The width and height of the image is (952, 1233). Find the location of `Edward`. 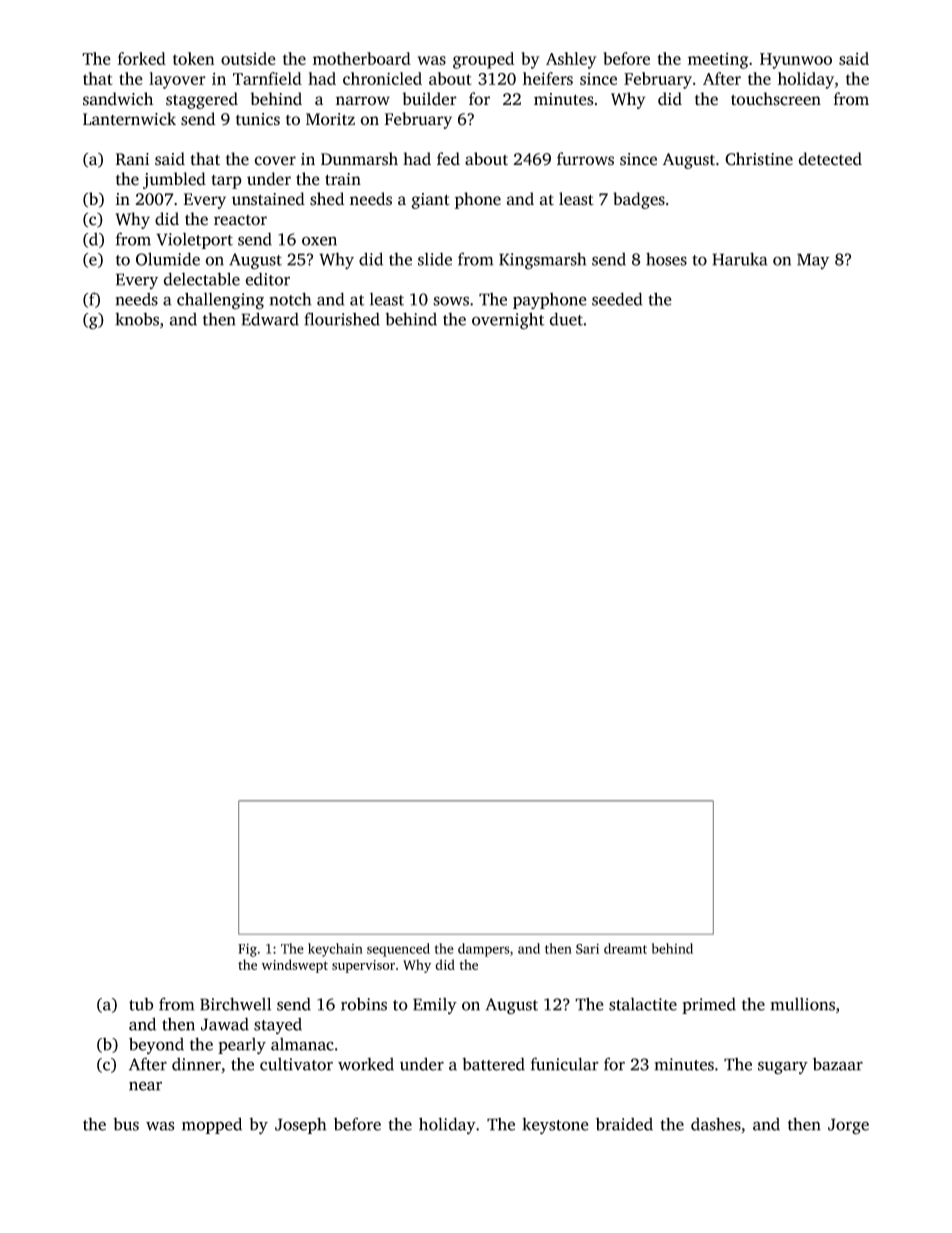

Edward is located at coordinates (270, 319).
